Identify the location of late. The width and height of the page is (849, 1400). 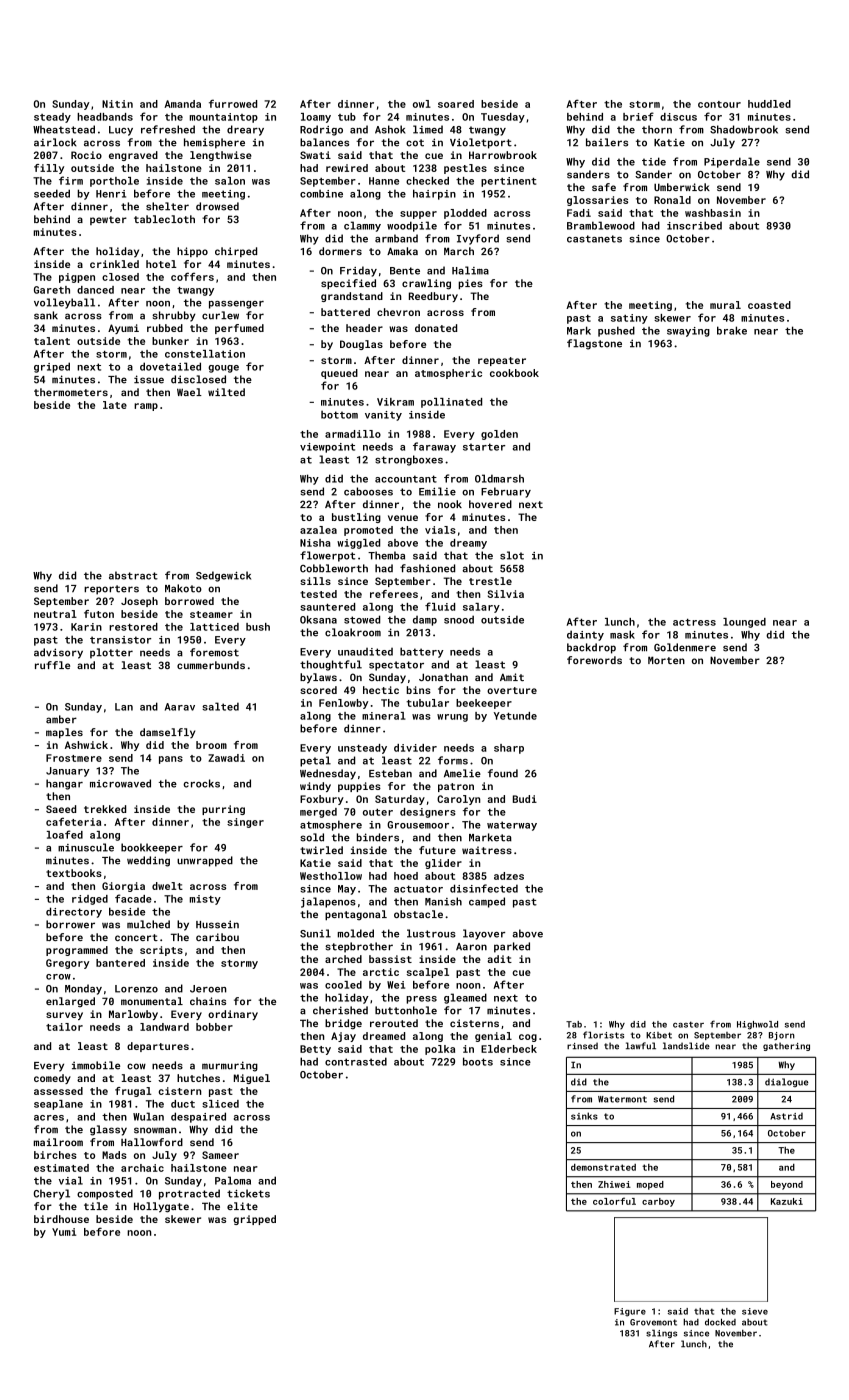
(115, 405).
